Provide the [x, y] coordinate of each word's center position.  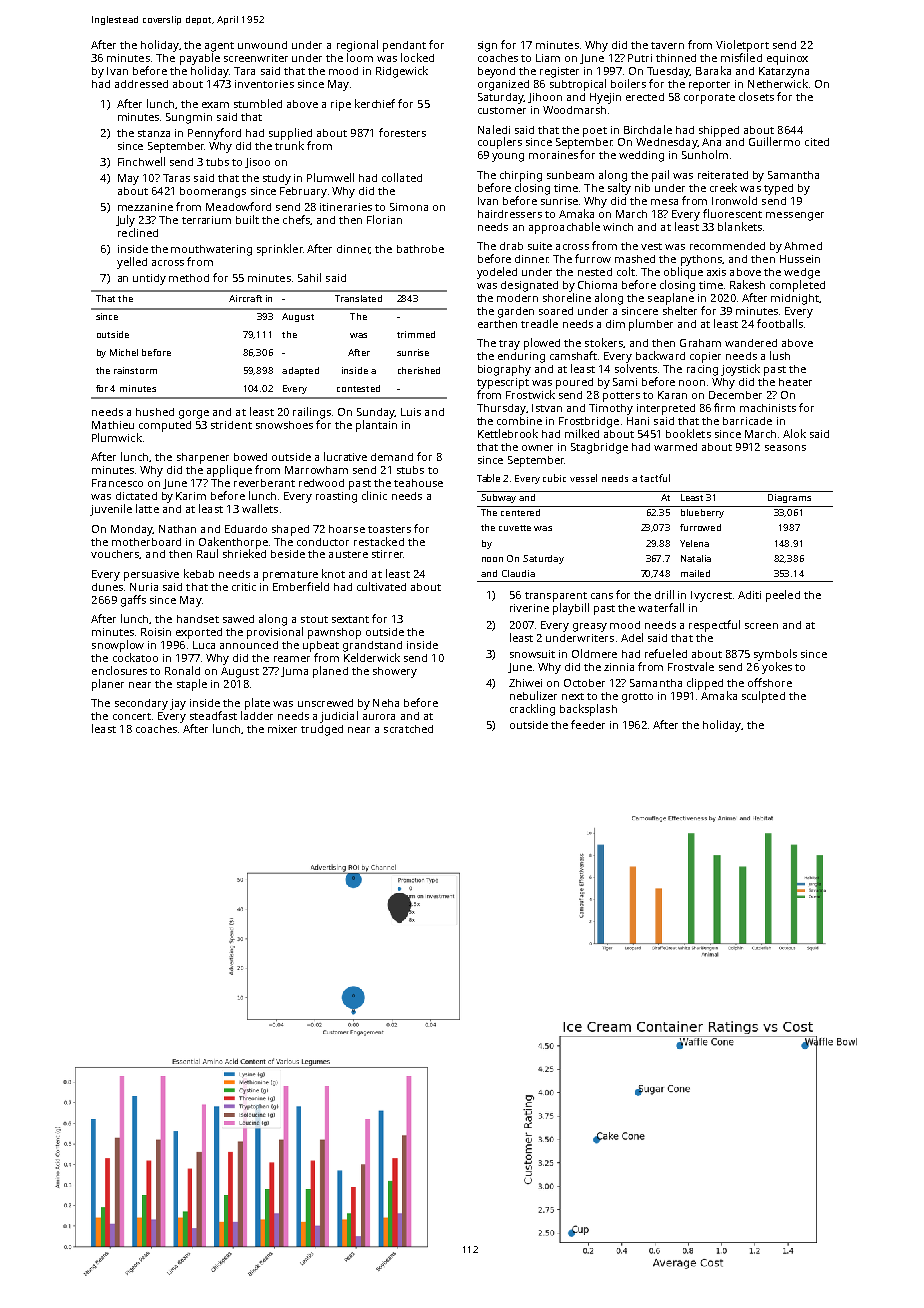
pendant [404, 46]
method [189, 278]
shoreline [567, 297]
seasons [785, 448]
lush [780, 355]
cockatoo [135, 657]
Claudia [518, 573]
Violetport [742, 46]
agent [219, 47]
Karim [191, 496]
